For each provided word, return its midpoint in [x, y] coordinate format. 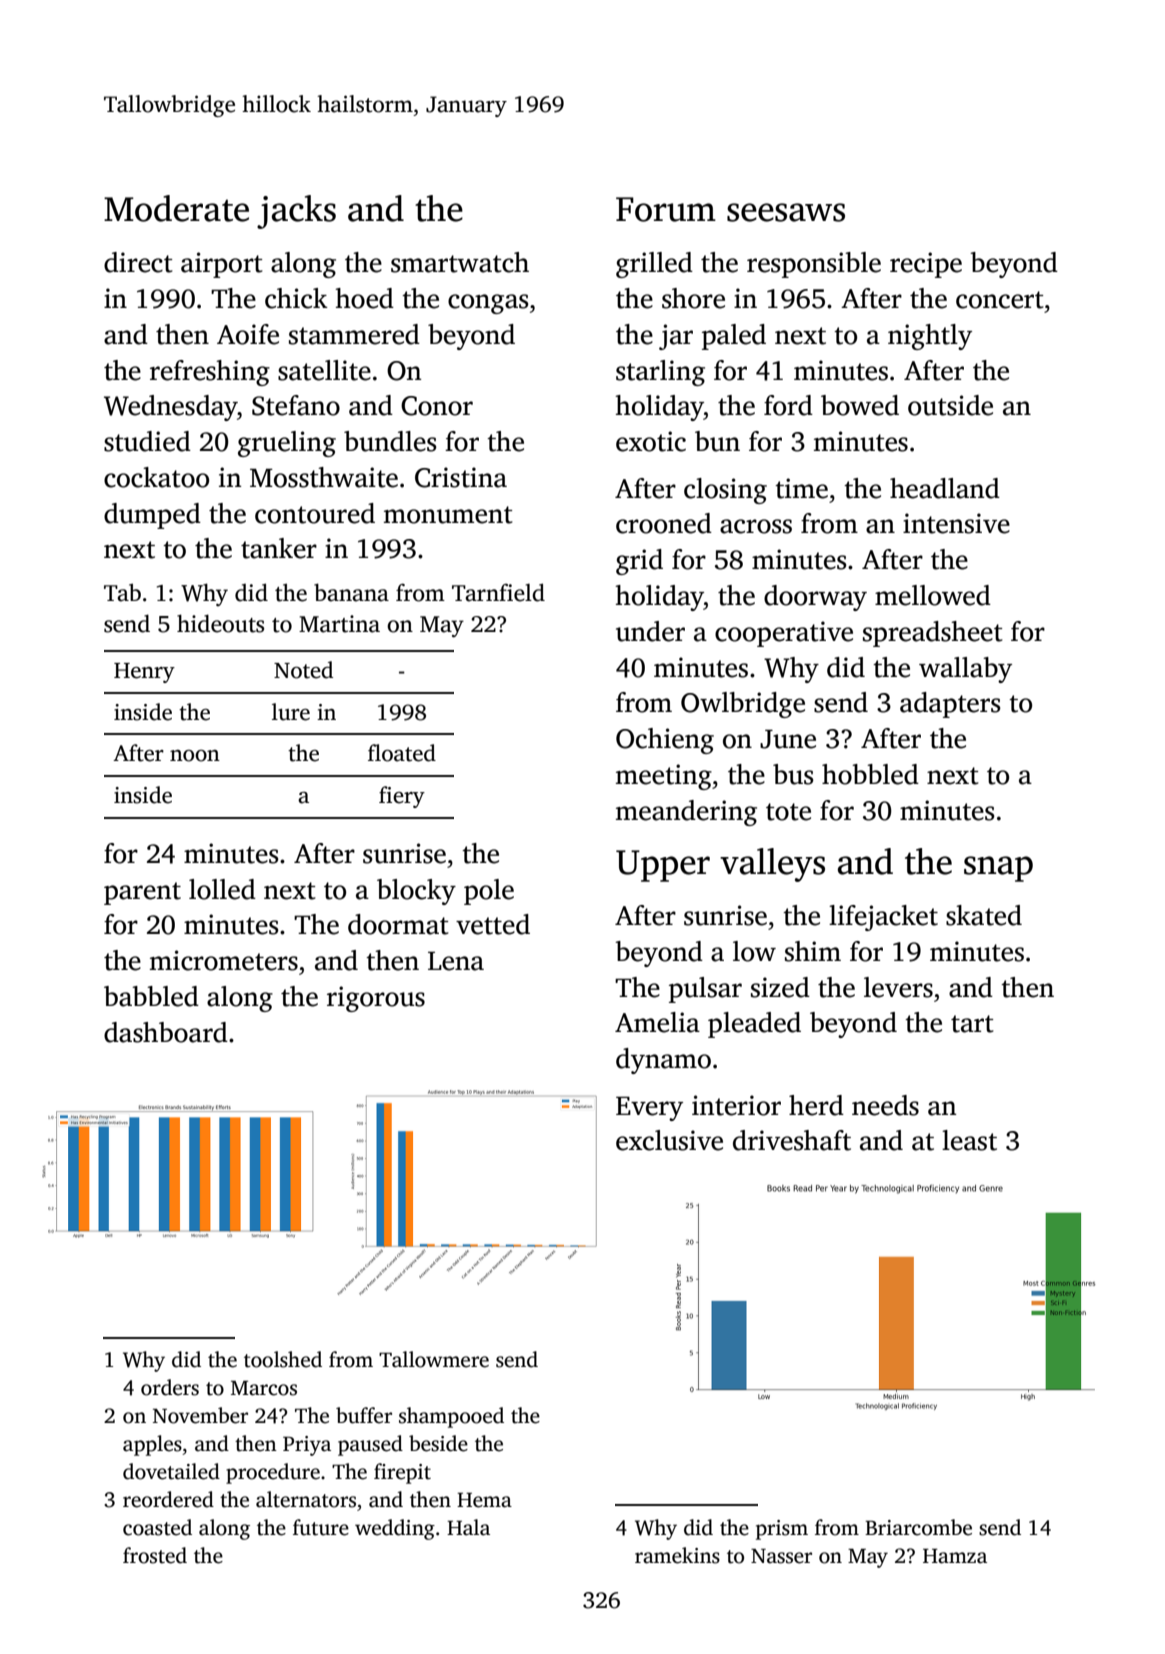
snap [998, 869]
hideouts [220, 623]
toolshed [283, 1359]
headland [945, 488]
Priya [307, 1446]
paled [734, 337]
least [969, 1140]
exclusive [669, 1140]
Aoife [248, 334]
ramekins [677, 1555]
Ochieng [665, 741]
